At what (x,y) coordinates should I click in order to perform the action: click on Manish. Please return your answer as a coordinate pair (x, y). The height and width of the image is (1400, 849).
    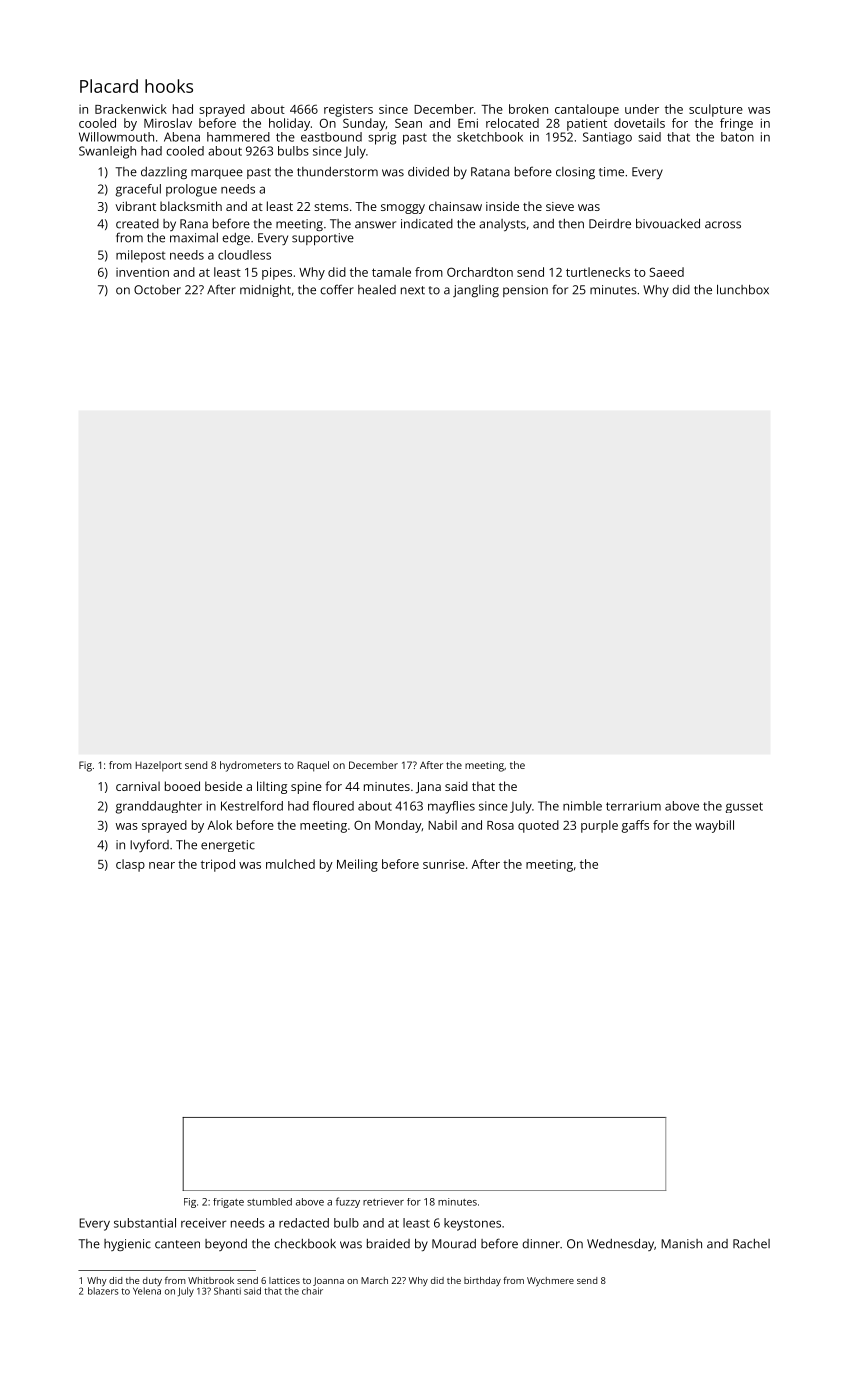
    Looking at the image, I should click on (681, 1244).
